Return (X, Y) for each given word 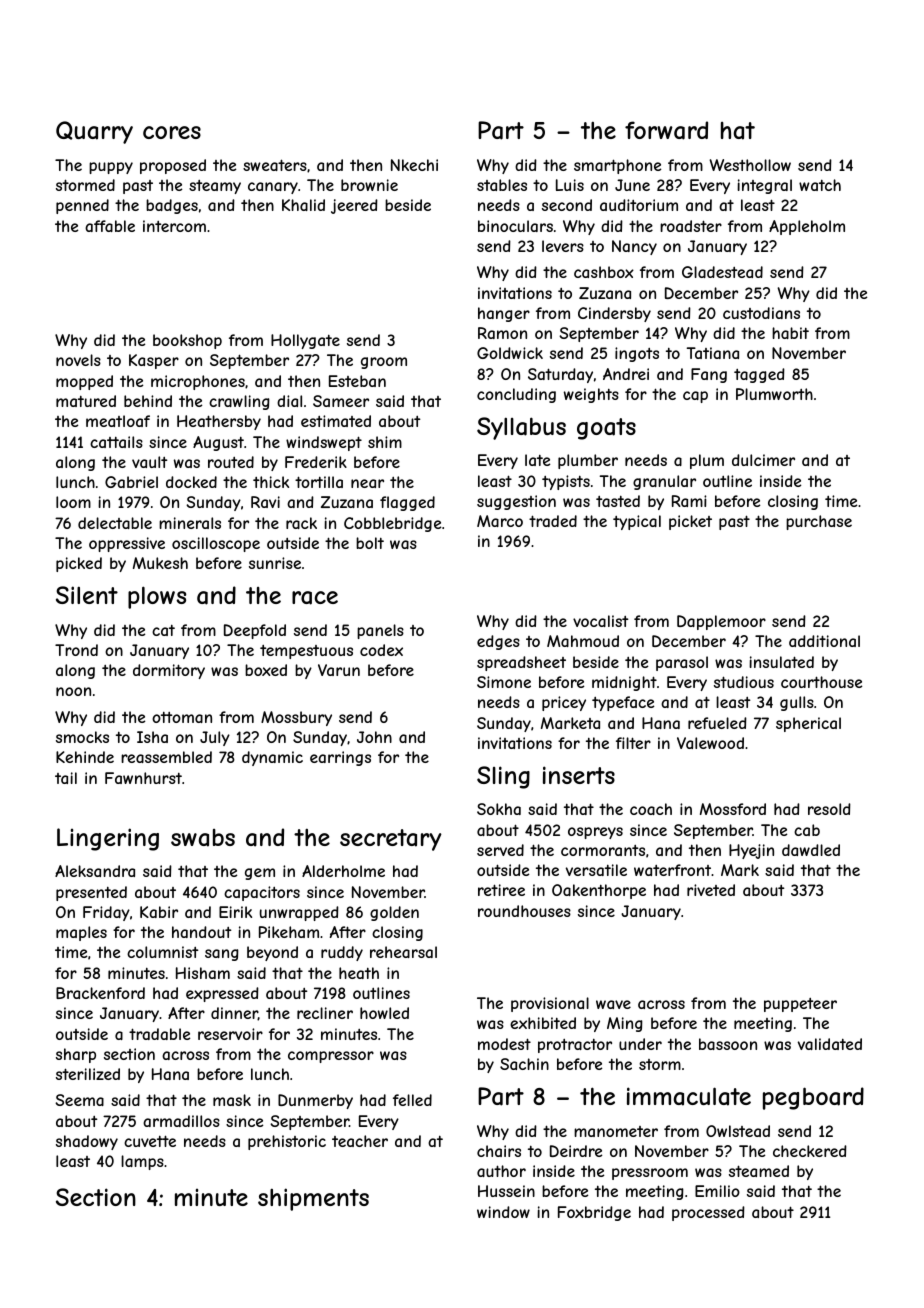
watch (820, 185)
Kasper (154, 361)
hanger (504, 314)
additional (824, 641)
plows (157, 597)
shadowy (87, 1142)
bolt (370, 543)
